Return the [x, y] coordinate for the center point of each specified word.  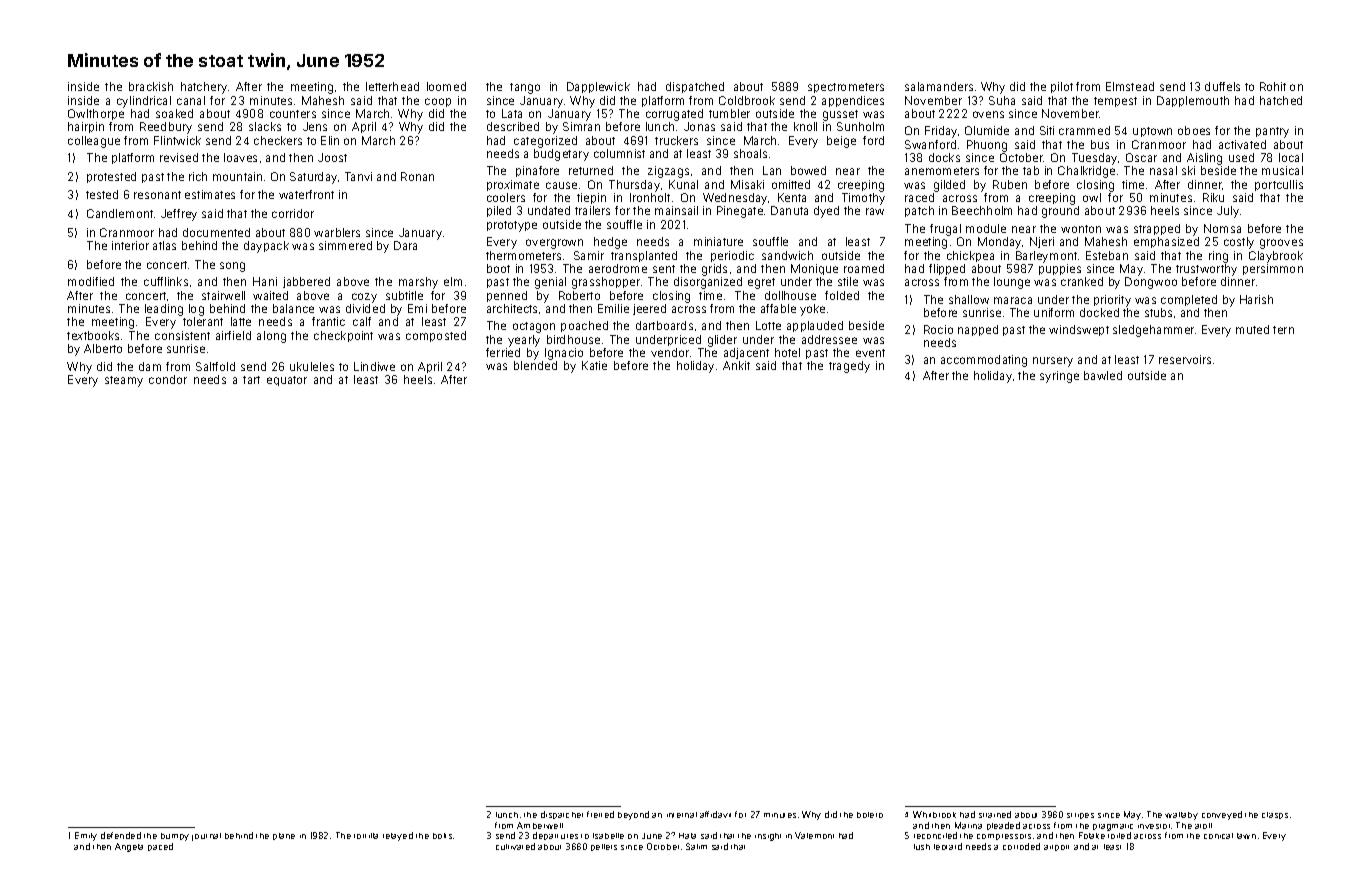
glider [722, 341]
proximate [513, 185]
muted [1252, 329]
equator [287, 381]
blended [535, 365]
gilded [949, 186]
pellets [604, 847]
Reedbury [166, 128]
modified [91, 281]
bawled [1103, 375]
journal [206, 837]
